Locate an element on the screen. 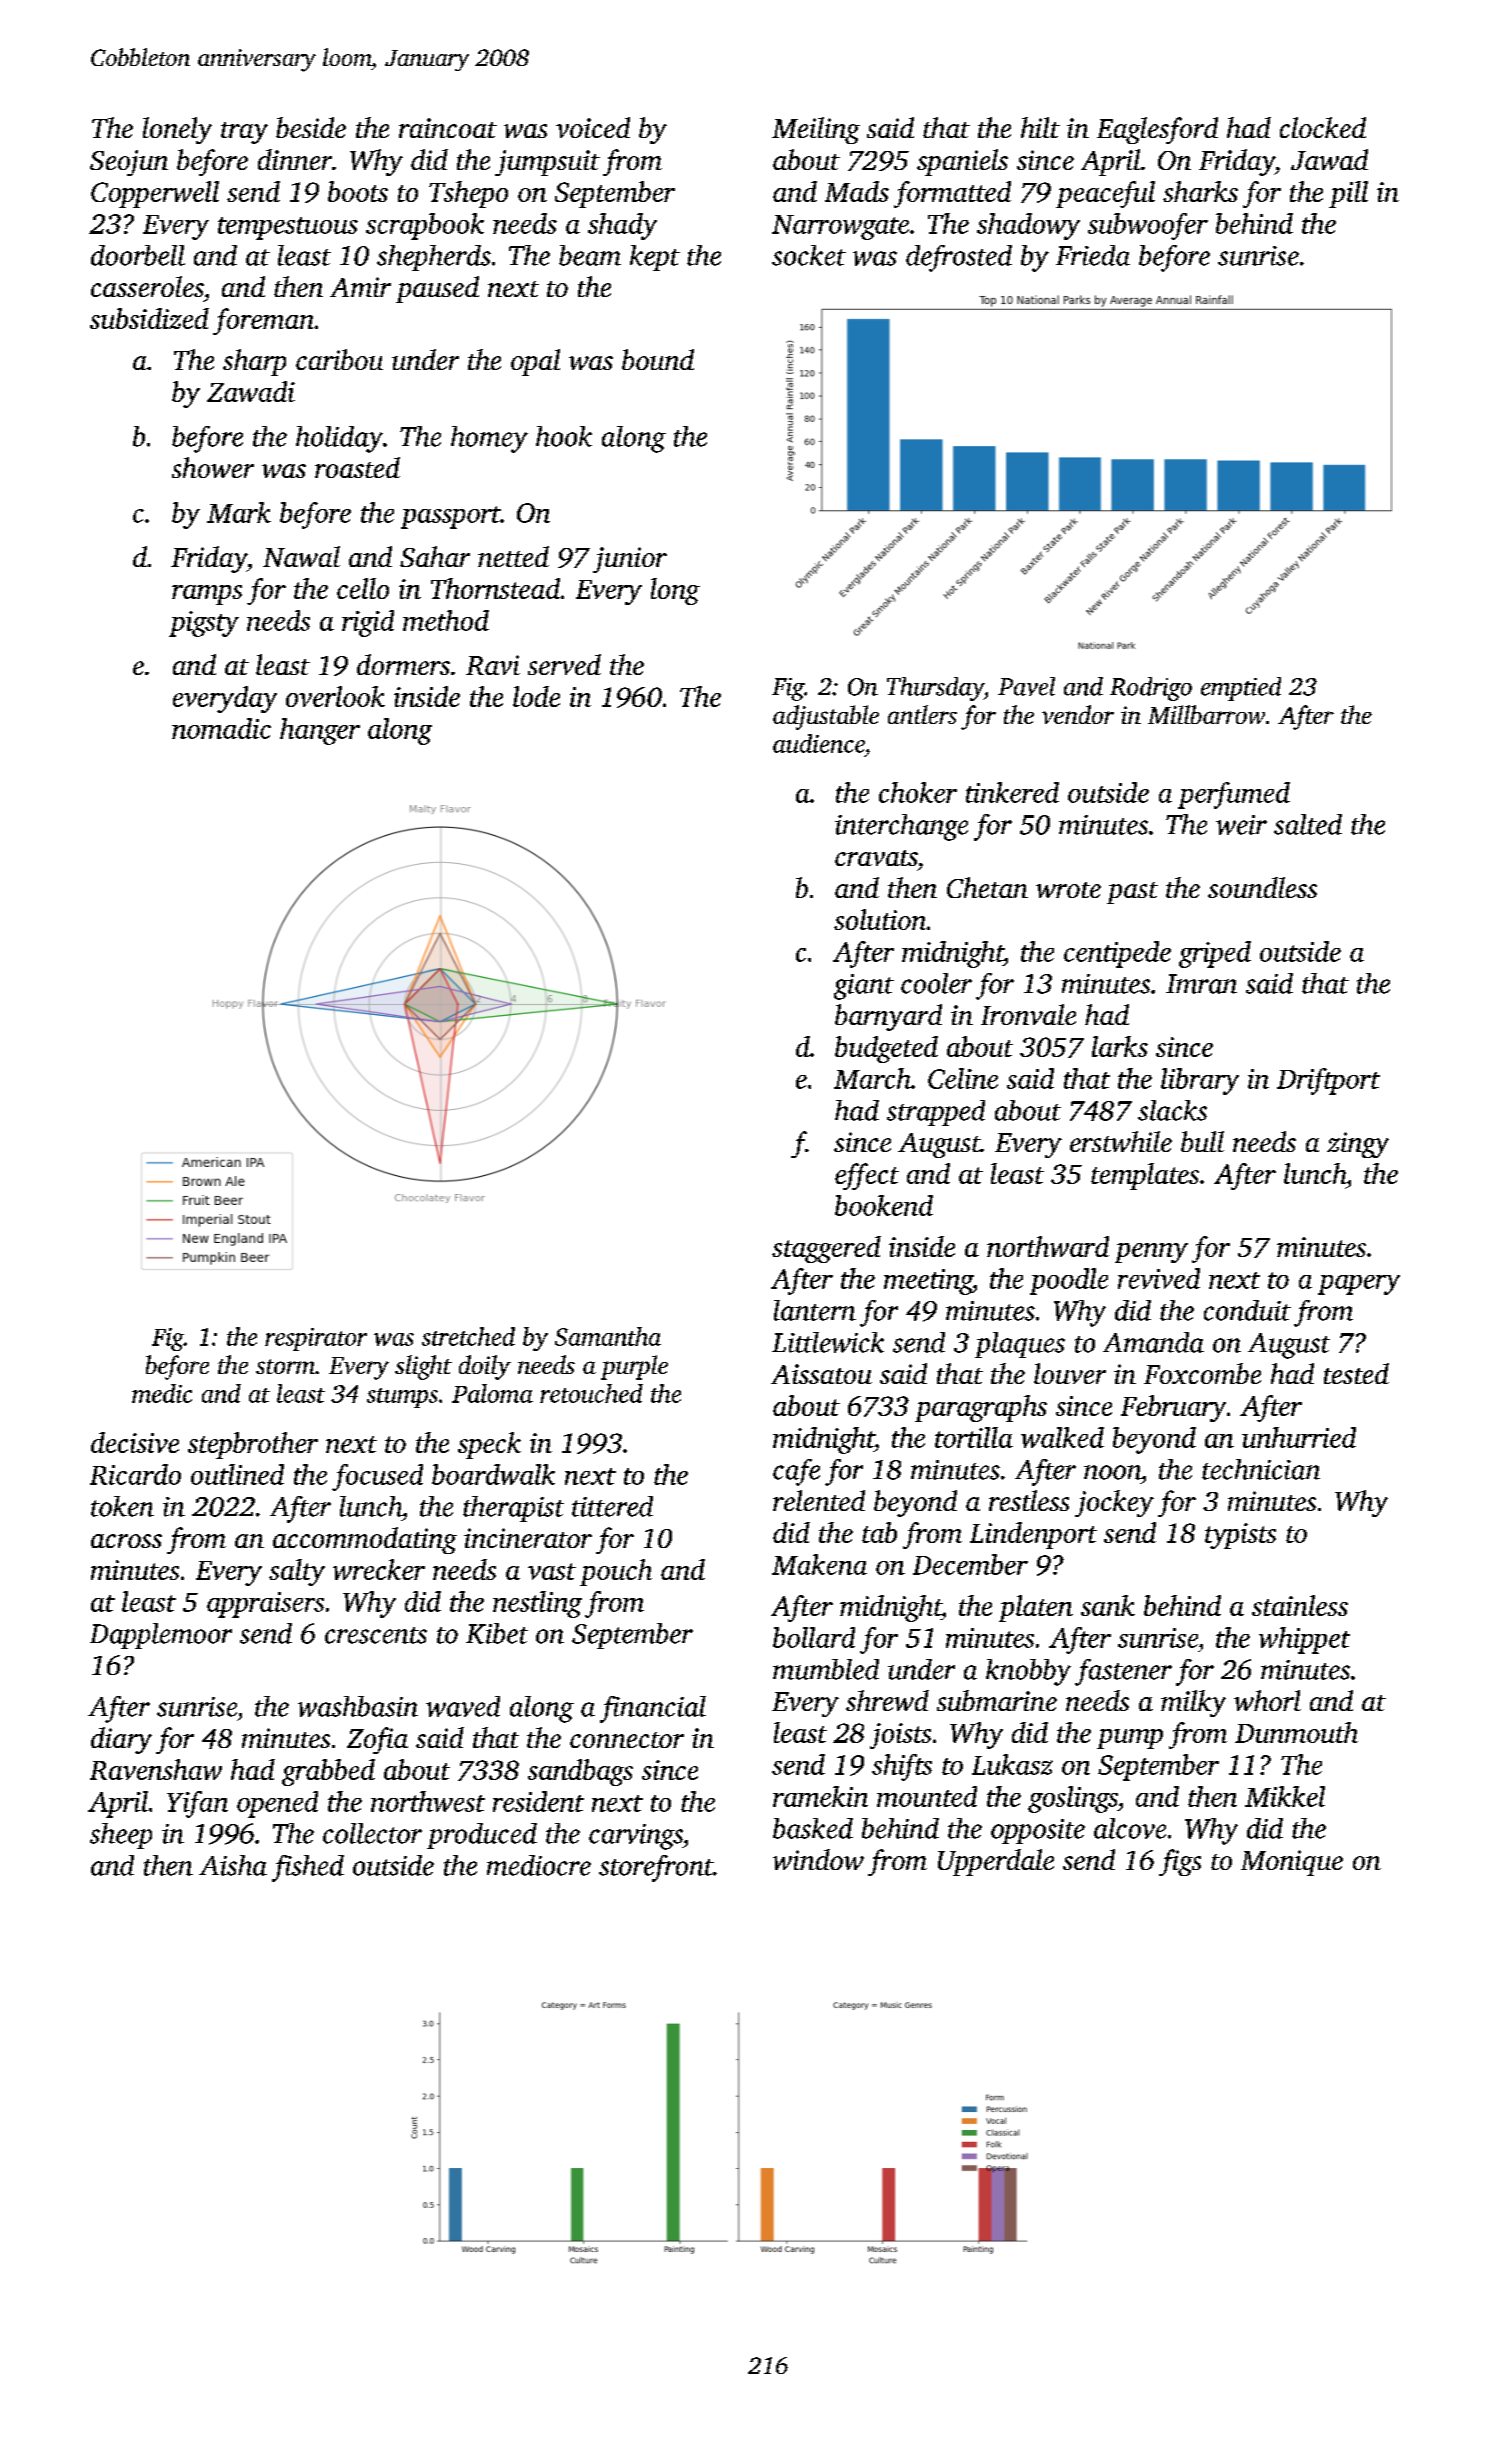 Image resolution: width=1496 pixels, height=2464 pixels. nomadic is located at coordinates (221, 728).
